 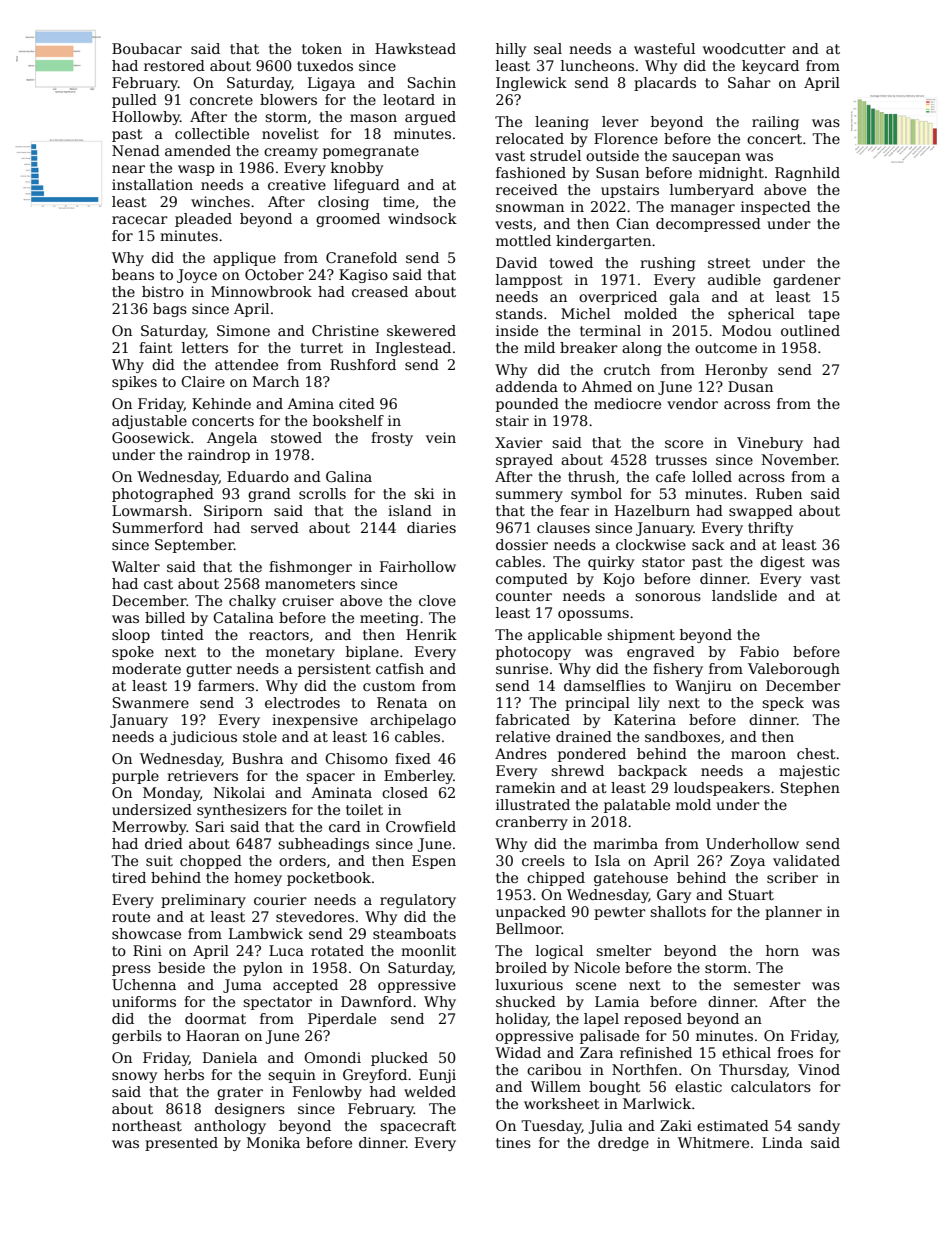 I want to click on Whitmere, so click(x=713, y=1142).
